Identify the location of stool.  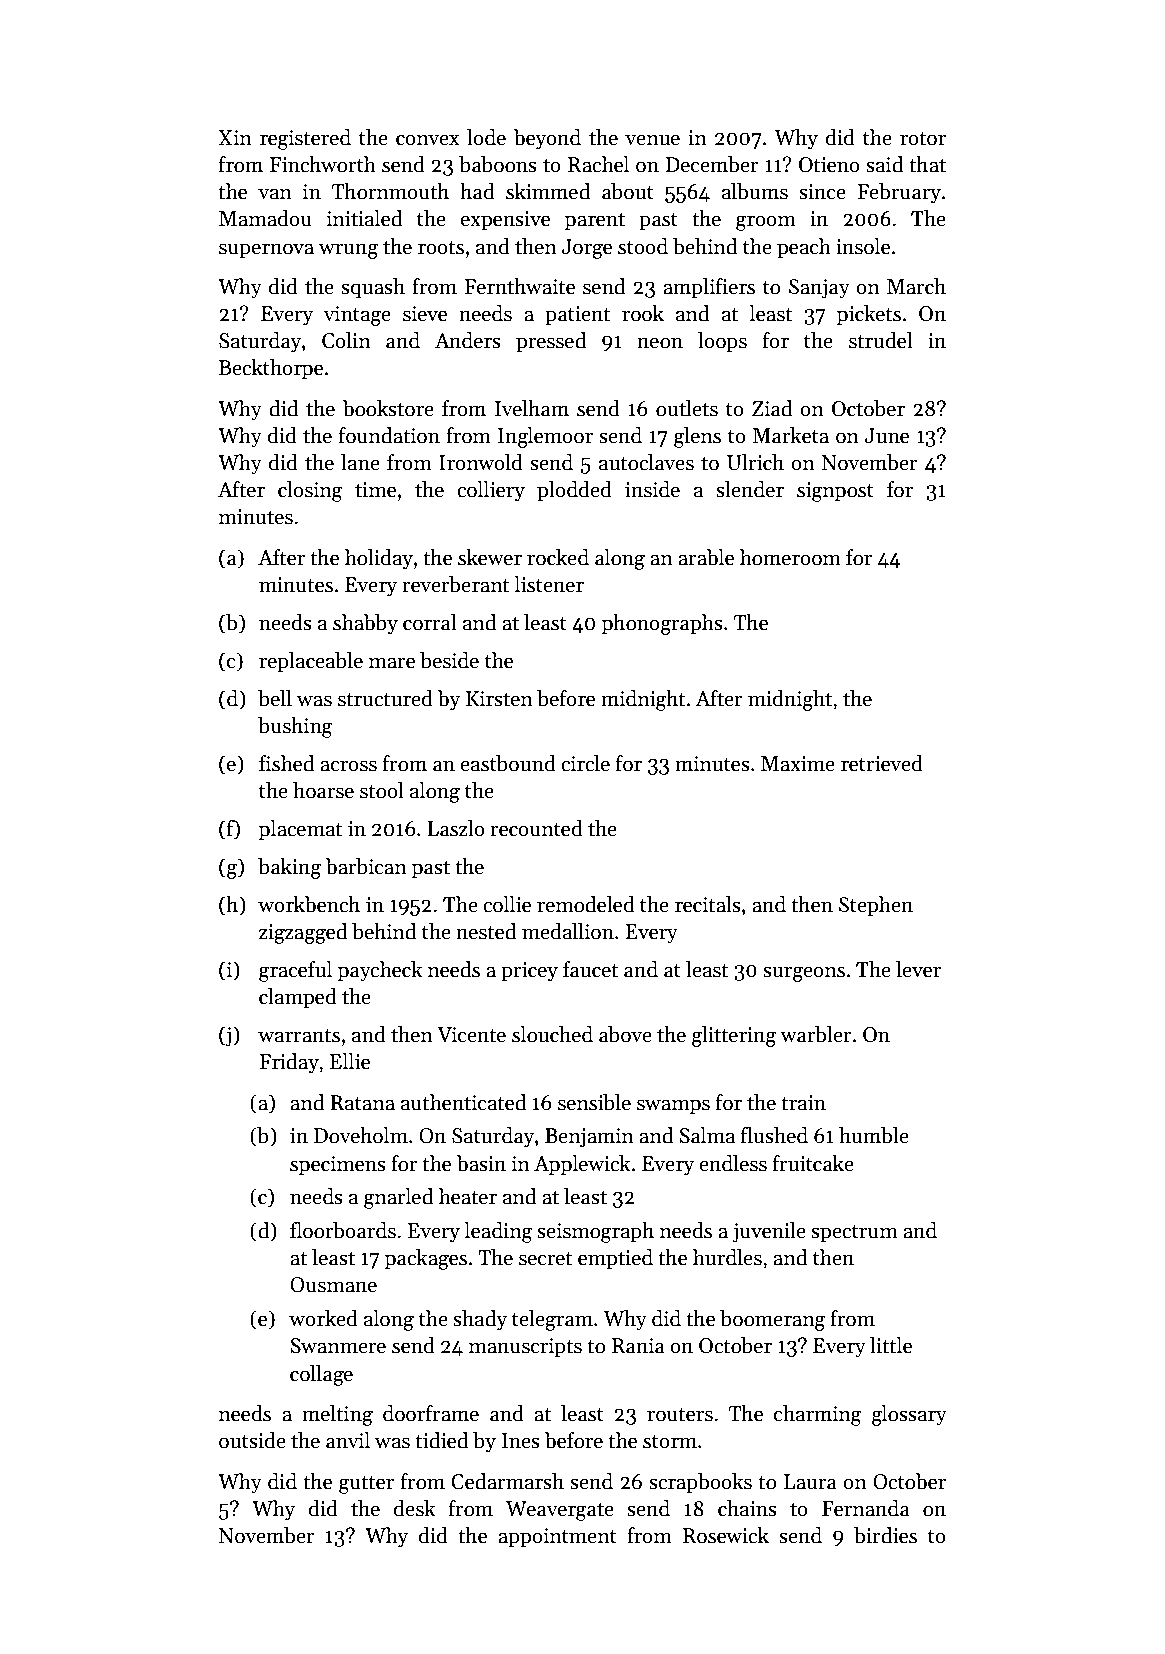
(382, 790).
